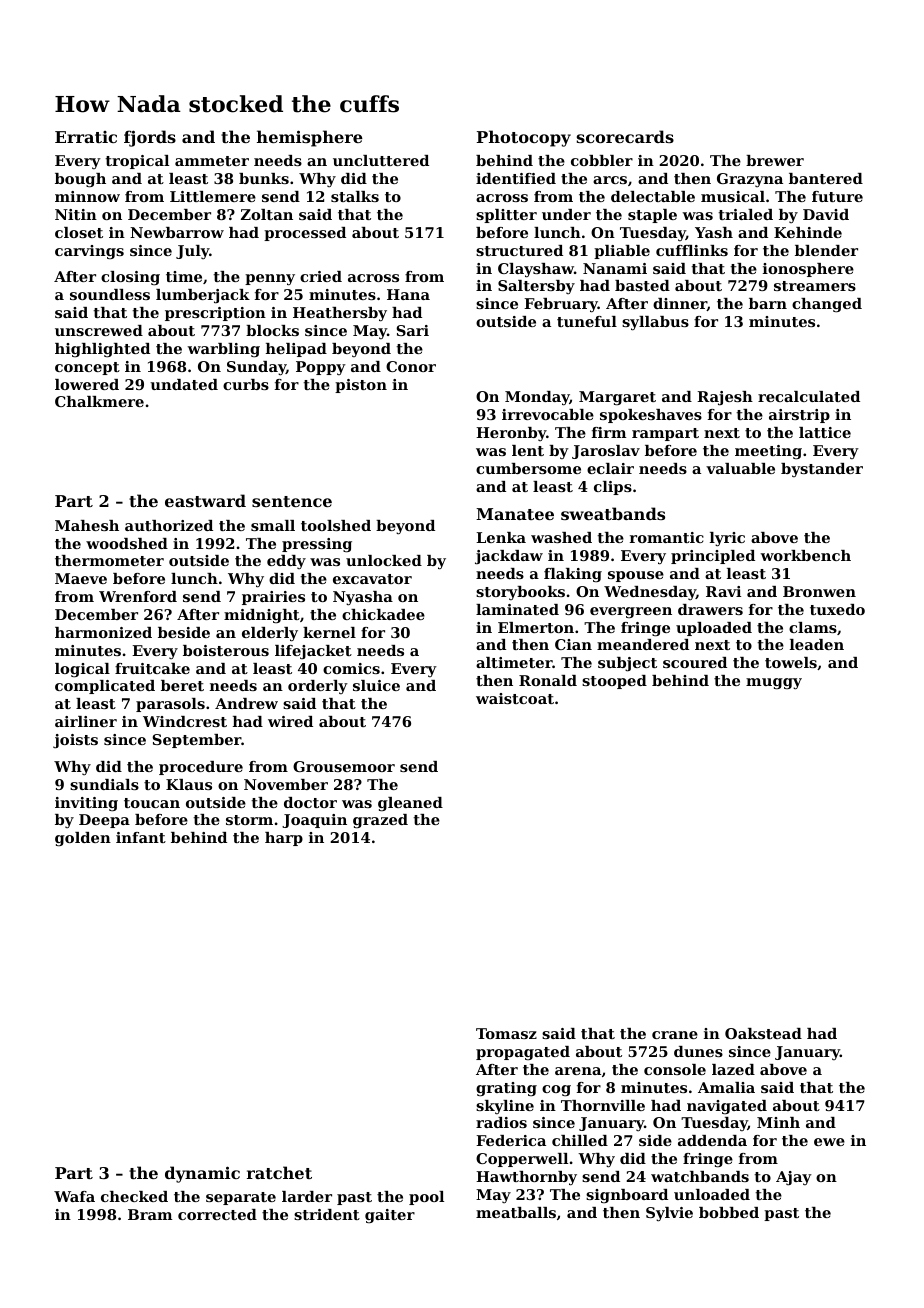 Image resolution: width=924 pixels, height=1308 pixels. Describe the element at coordinates (625, 136) in the screenshot. I see `scorecards` at that location.
